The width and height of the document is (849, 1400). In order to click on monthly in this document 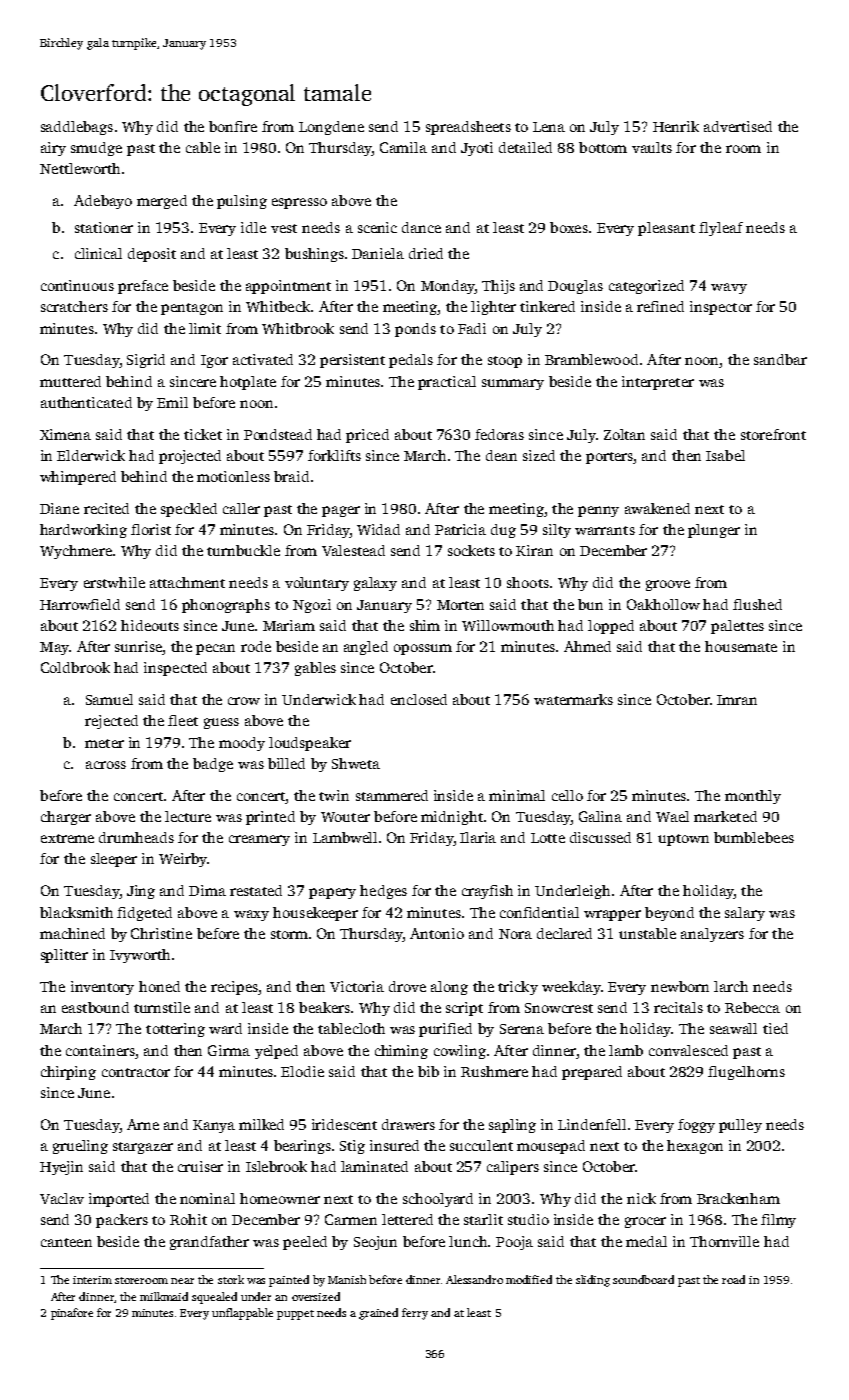, I will do `click(753, 797)`.
